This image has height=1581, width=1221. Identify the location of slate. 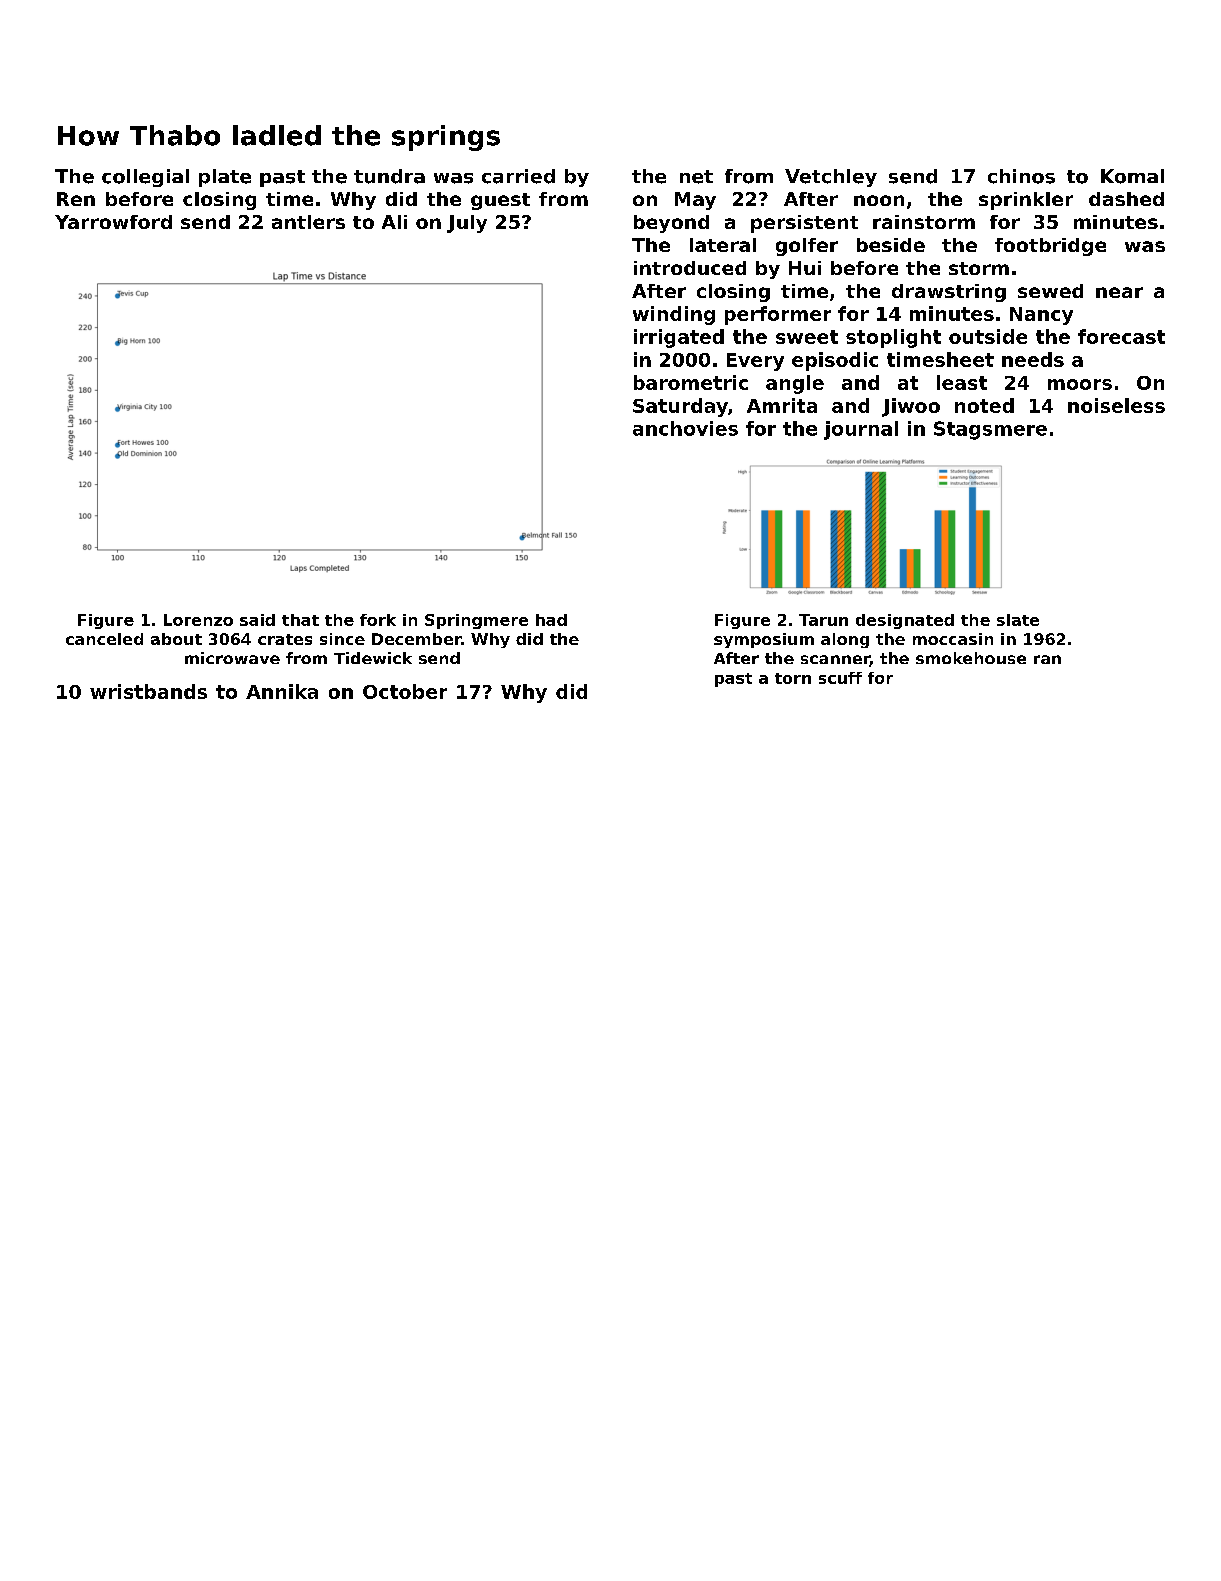
(1018, 620).
